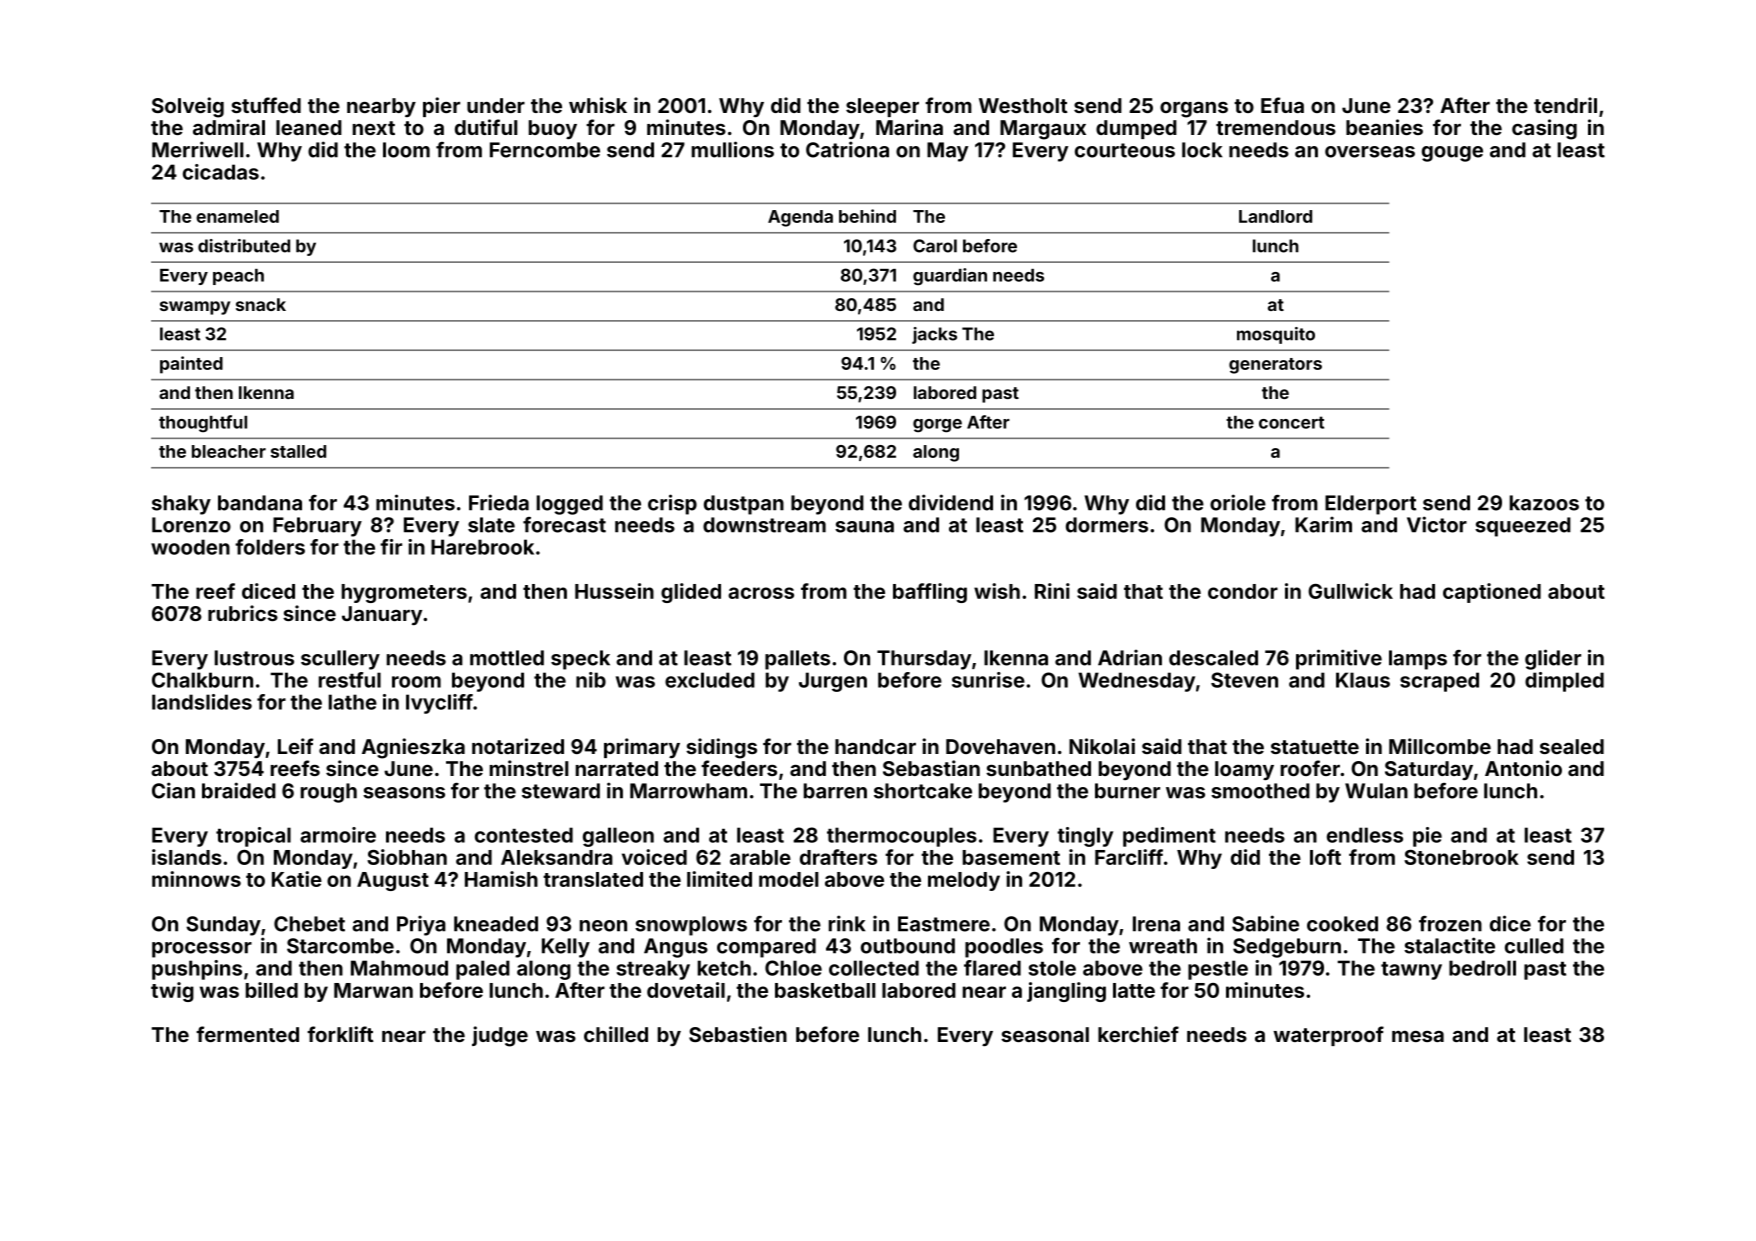 The width and height of the image is (1756, 1241). What do you see at coordinates (761, 593) in the image?
I see `across` at bounding box center [761, 593].
